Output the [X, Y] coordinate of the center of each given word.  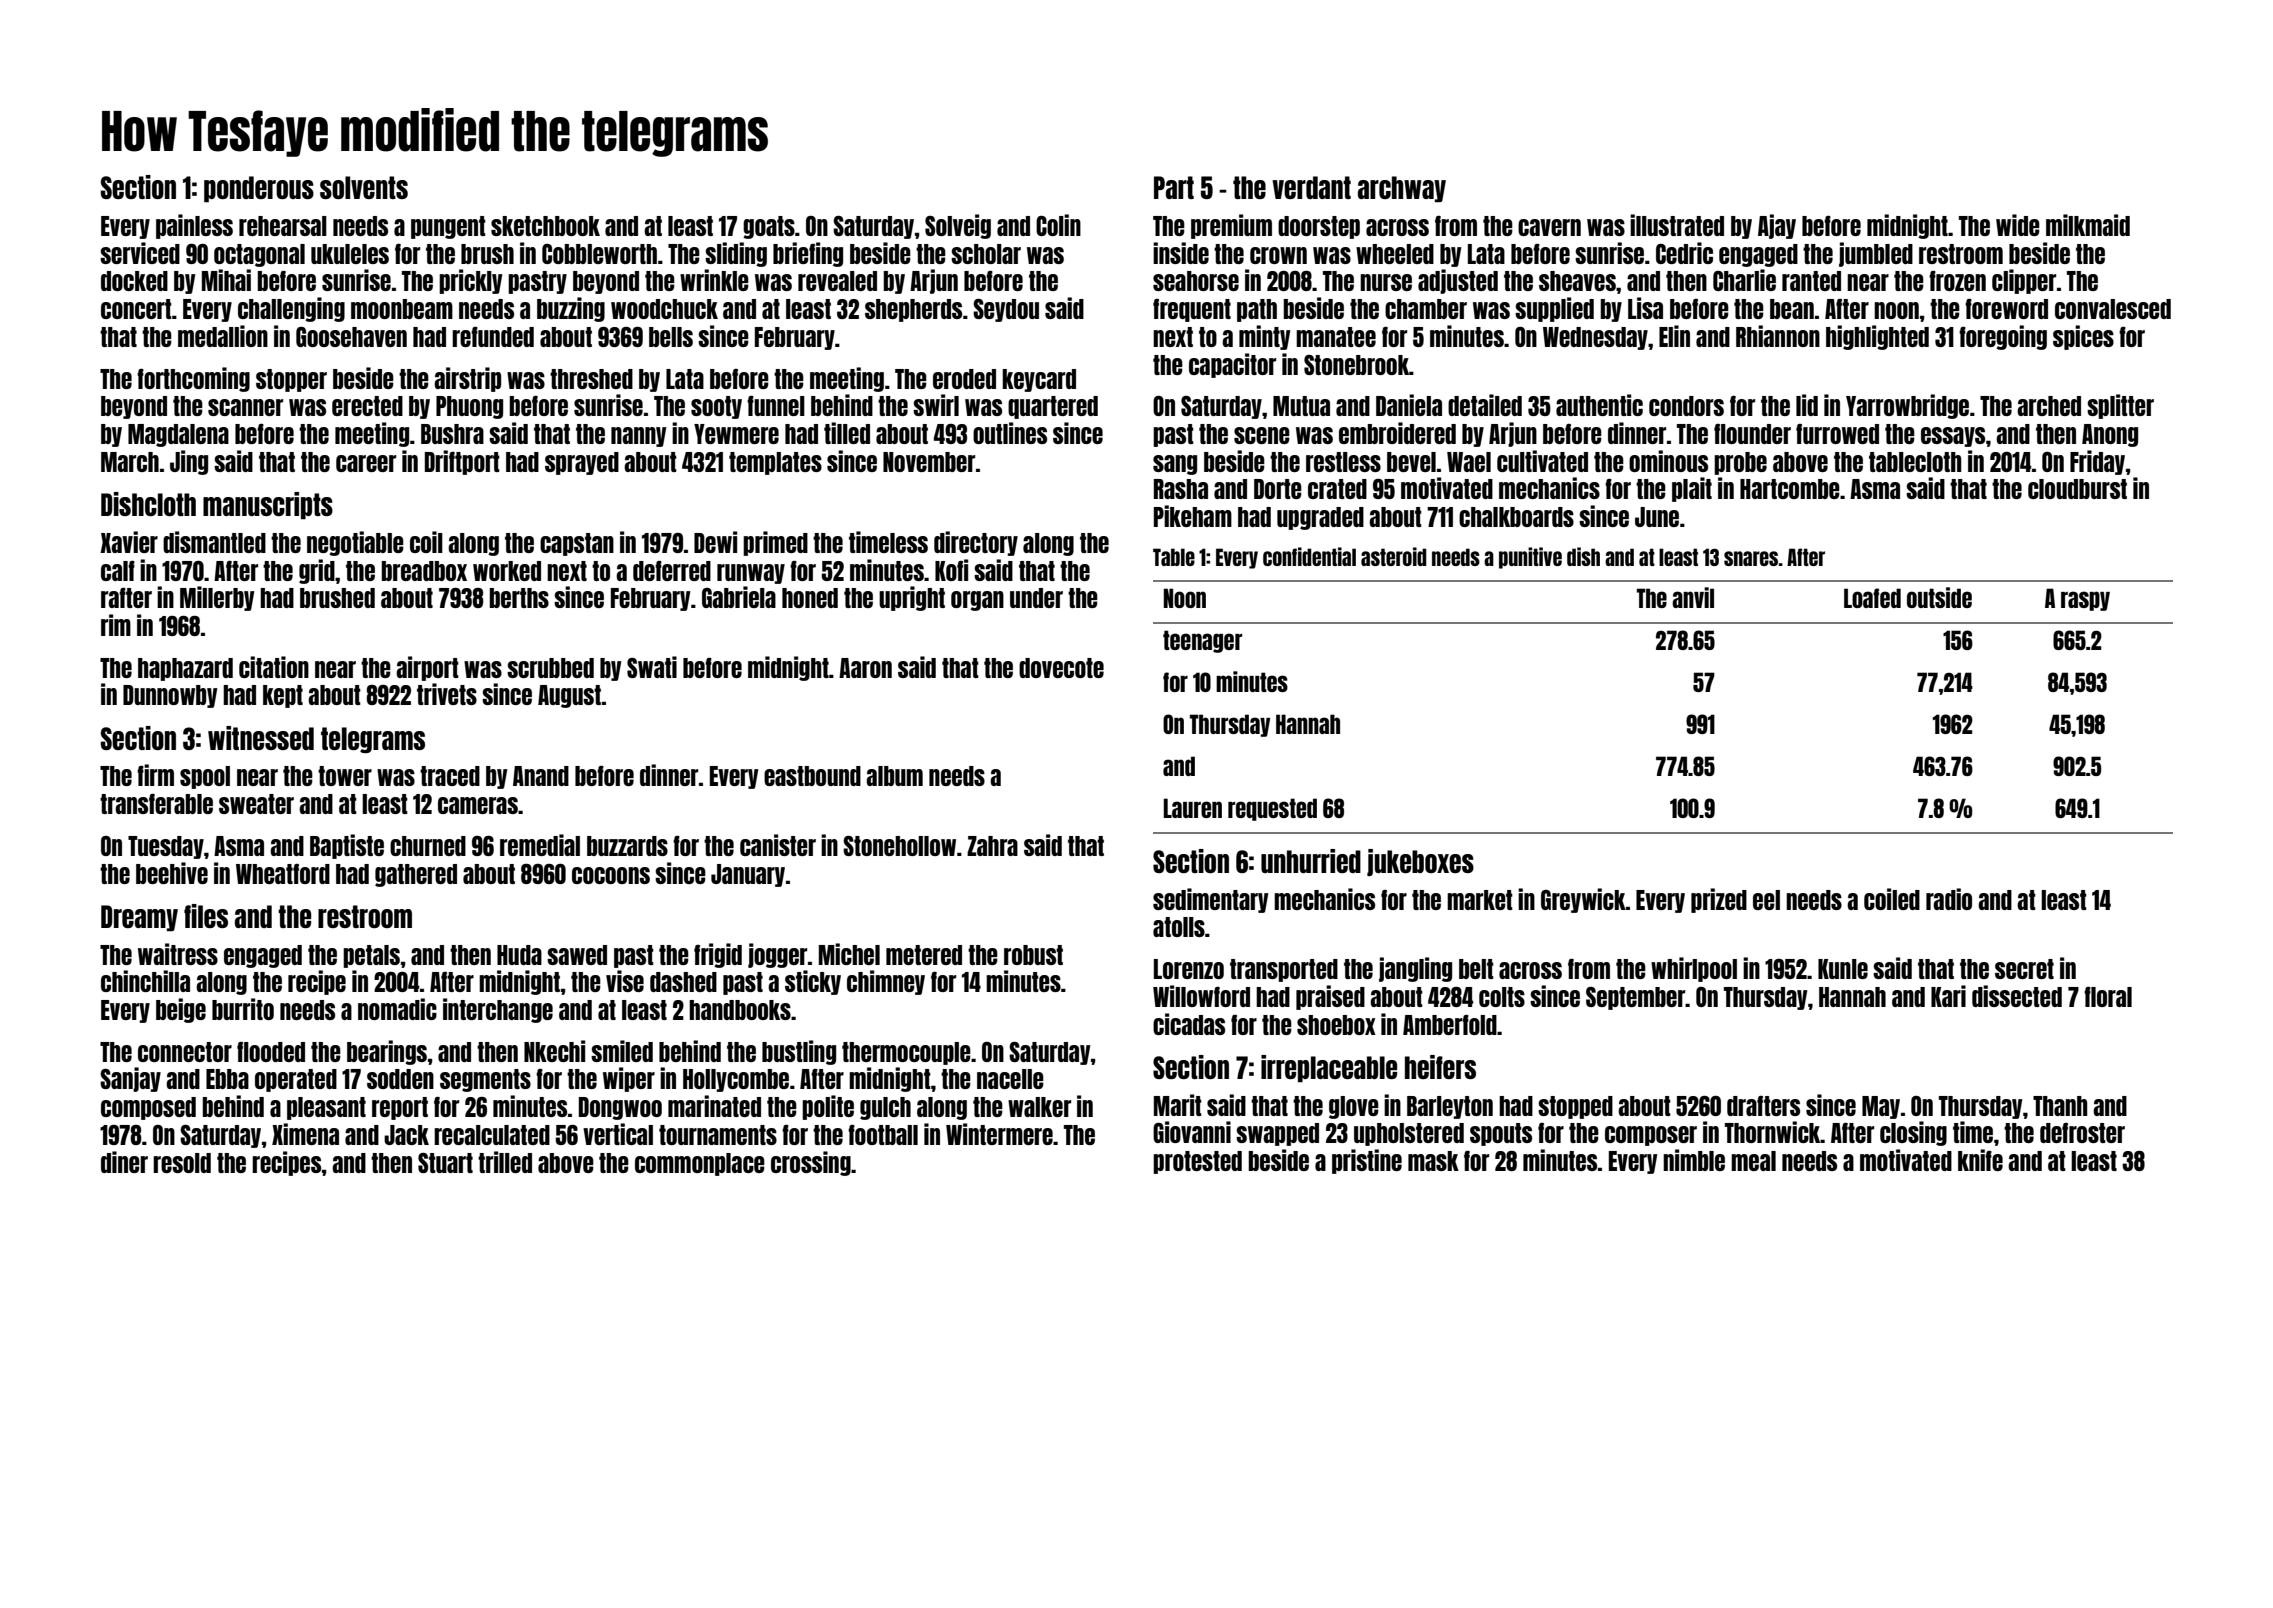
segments [485, 1080]
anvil [1693, 597]
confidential [1309, 556]
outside [1939, 597]
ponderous [259, 189]
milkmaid [2088, 225]
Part [1174, 187]
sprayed [582, 463]
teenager [1202, 641]
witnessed [261, 738]
